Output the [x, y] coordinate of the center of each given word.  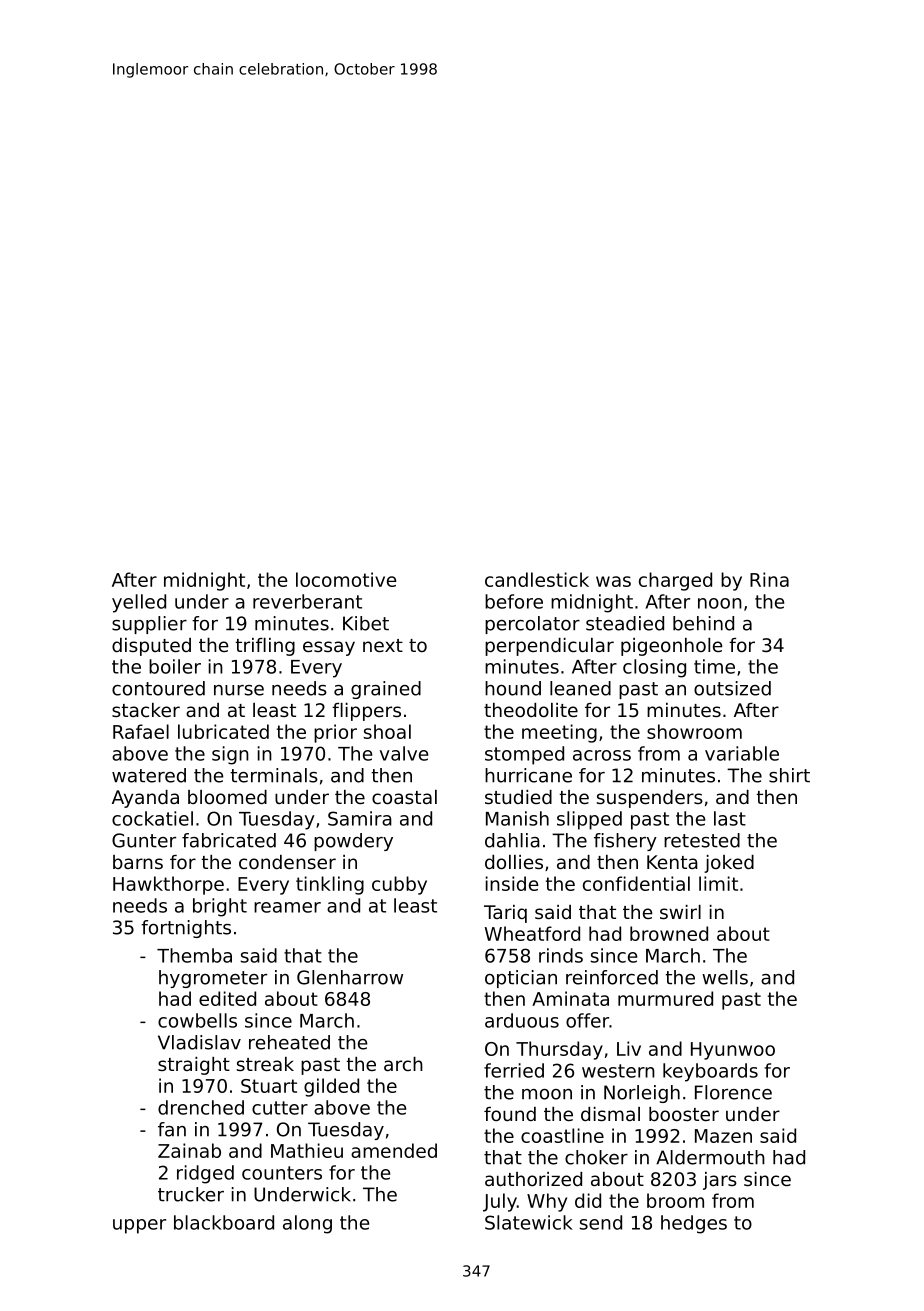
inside [512, 883]
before [514, 601]
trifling [265, 647]
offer [587, 1020]
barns [138, 862]
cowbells [197, 1020]
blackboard [224, 1222]
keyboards [710, 1072]
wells [725, 977]
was [613, 581]
